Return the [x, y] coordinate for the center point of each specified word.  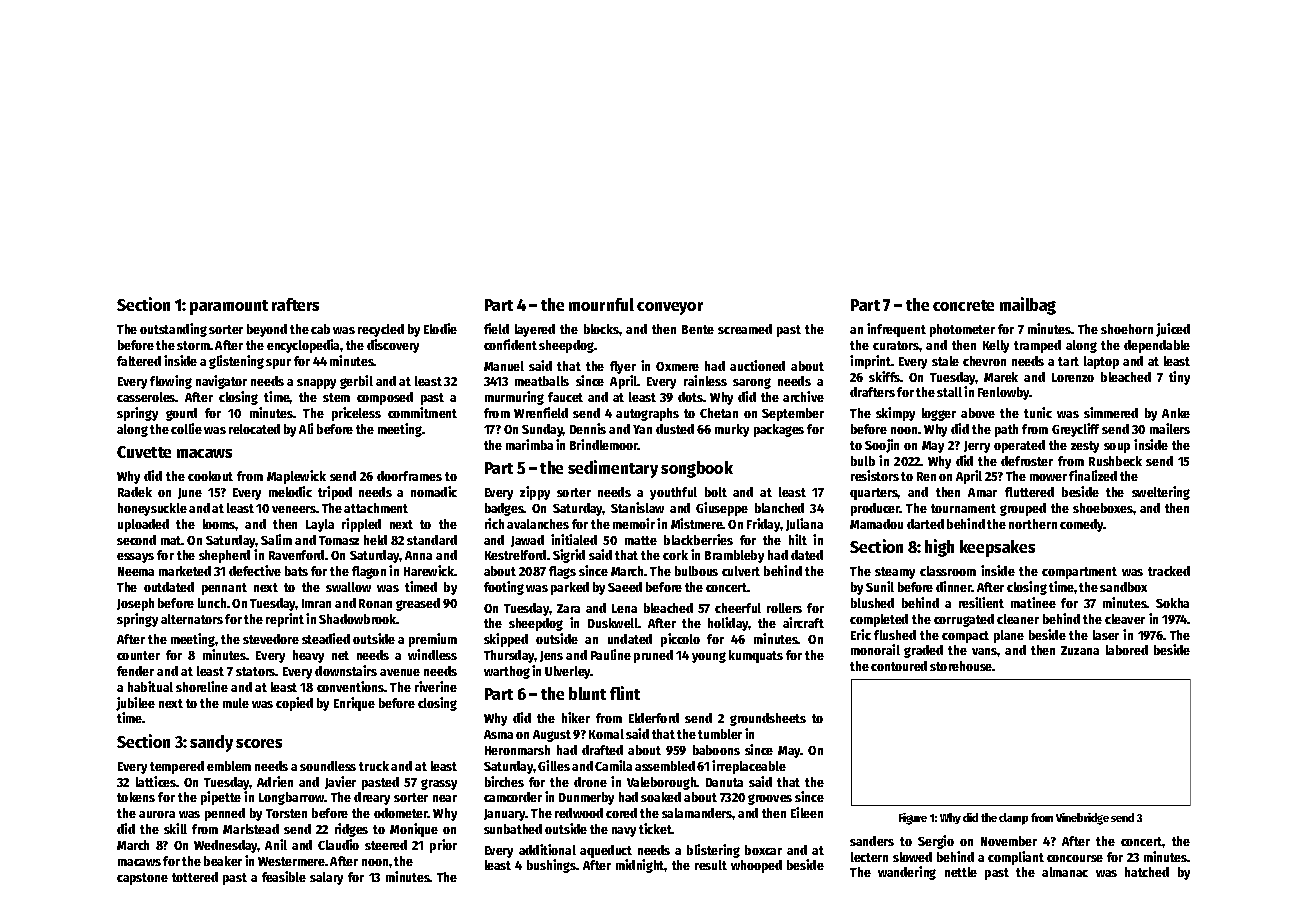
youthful [673, 493]
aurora [157, 814]
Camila [613, 765]
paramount [229, 307]
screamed [745, 329]
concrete [963, 305]
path [1006, 430]
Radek [135, 492]
